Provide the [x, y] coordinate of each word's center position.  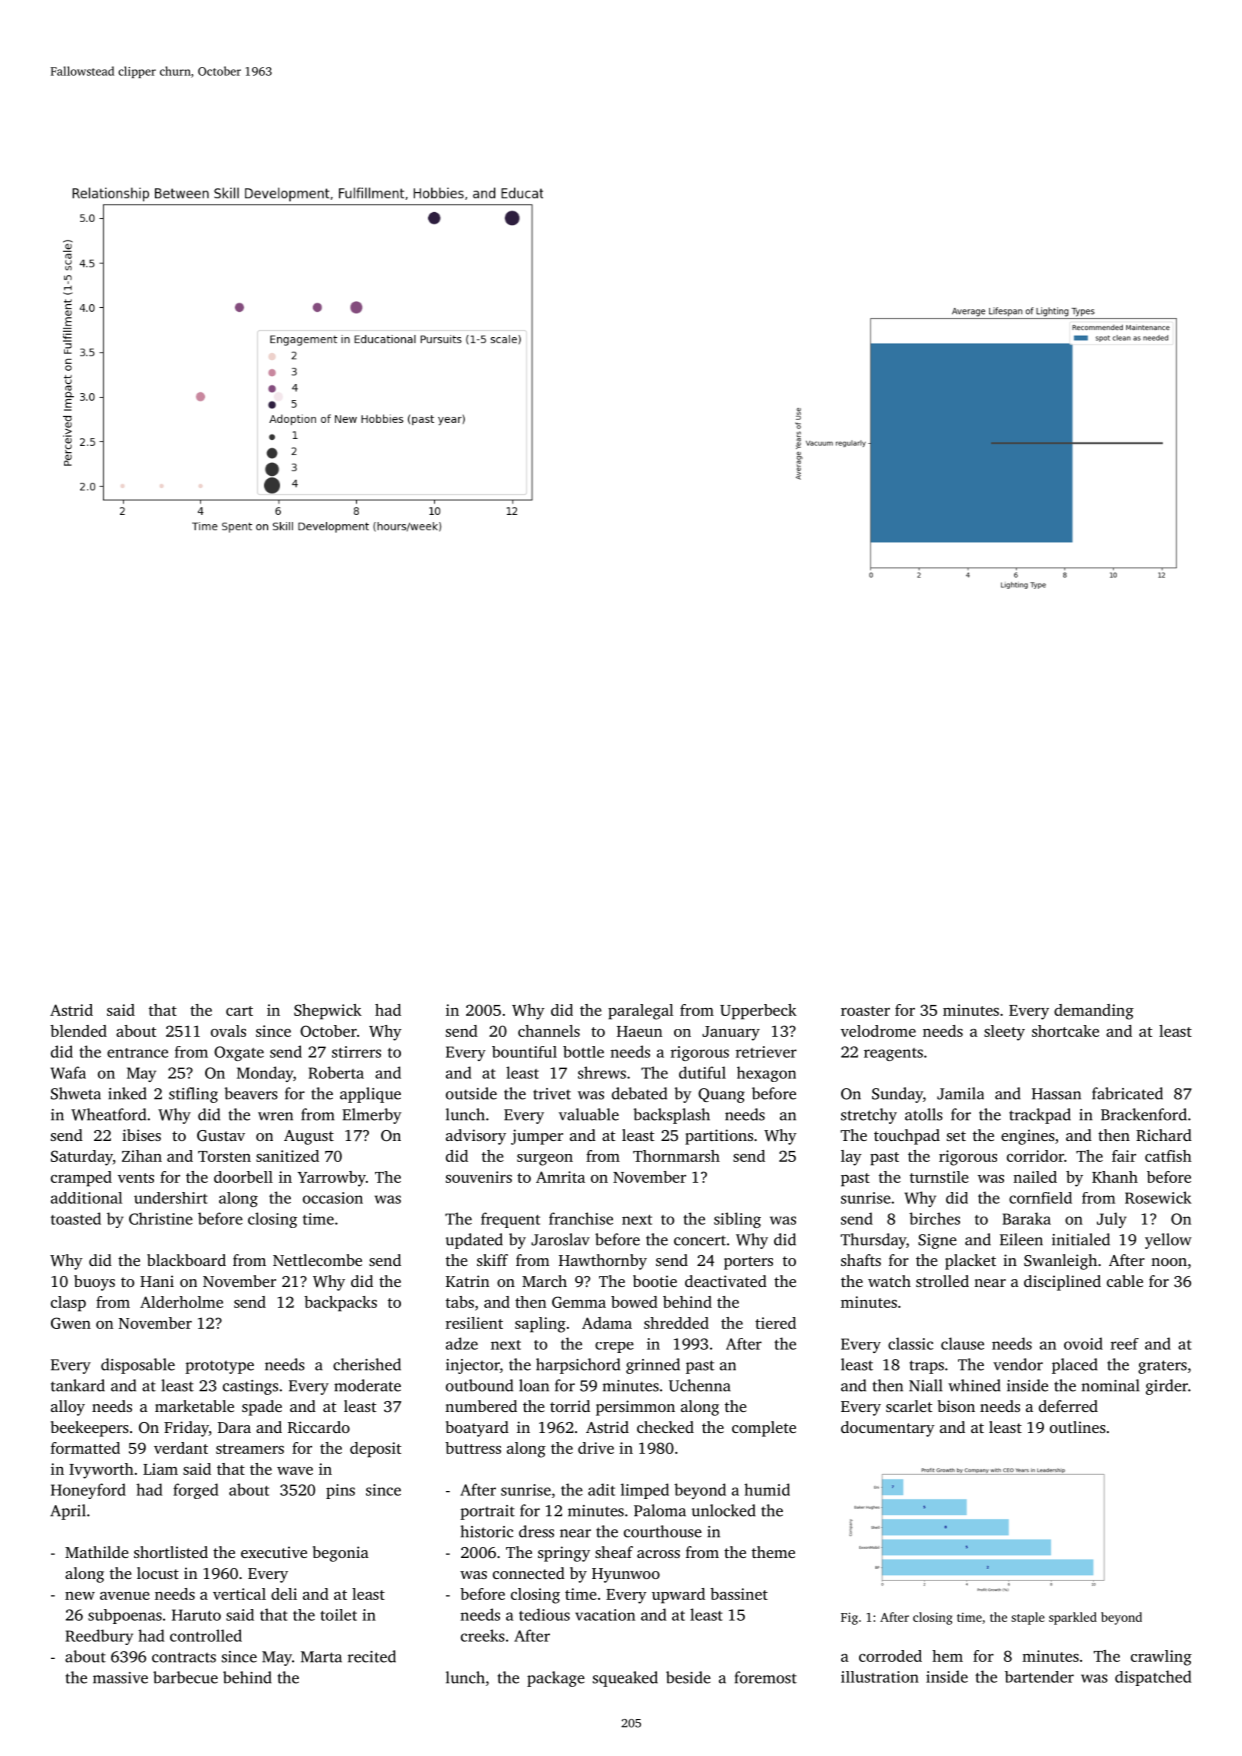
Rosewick [1158, 1197]
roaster [865, 1011]
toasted [76, 1218]
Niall [925, 1385]
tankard [78, 1385]
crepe [614, 1347]
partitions [719, 1137]
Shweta [76, 1093]
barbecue [185, 1677]
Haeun [639, 1031]
